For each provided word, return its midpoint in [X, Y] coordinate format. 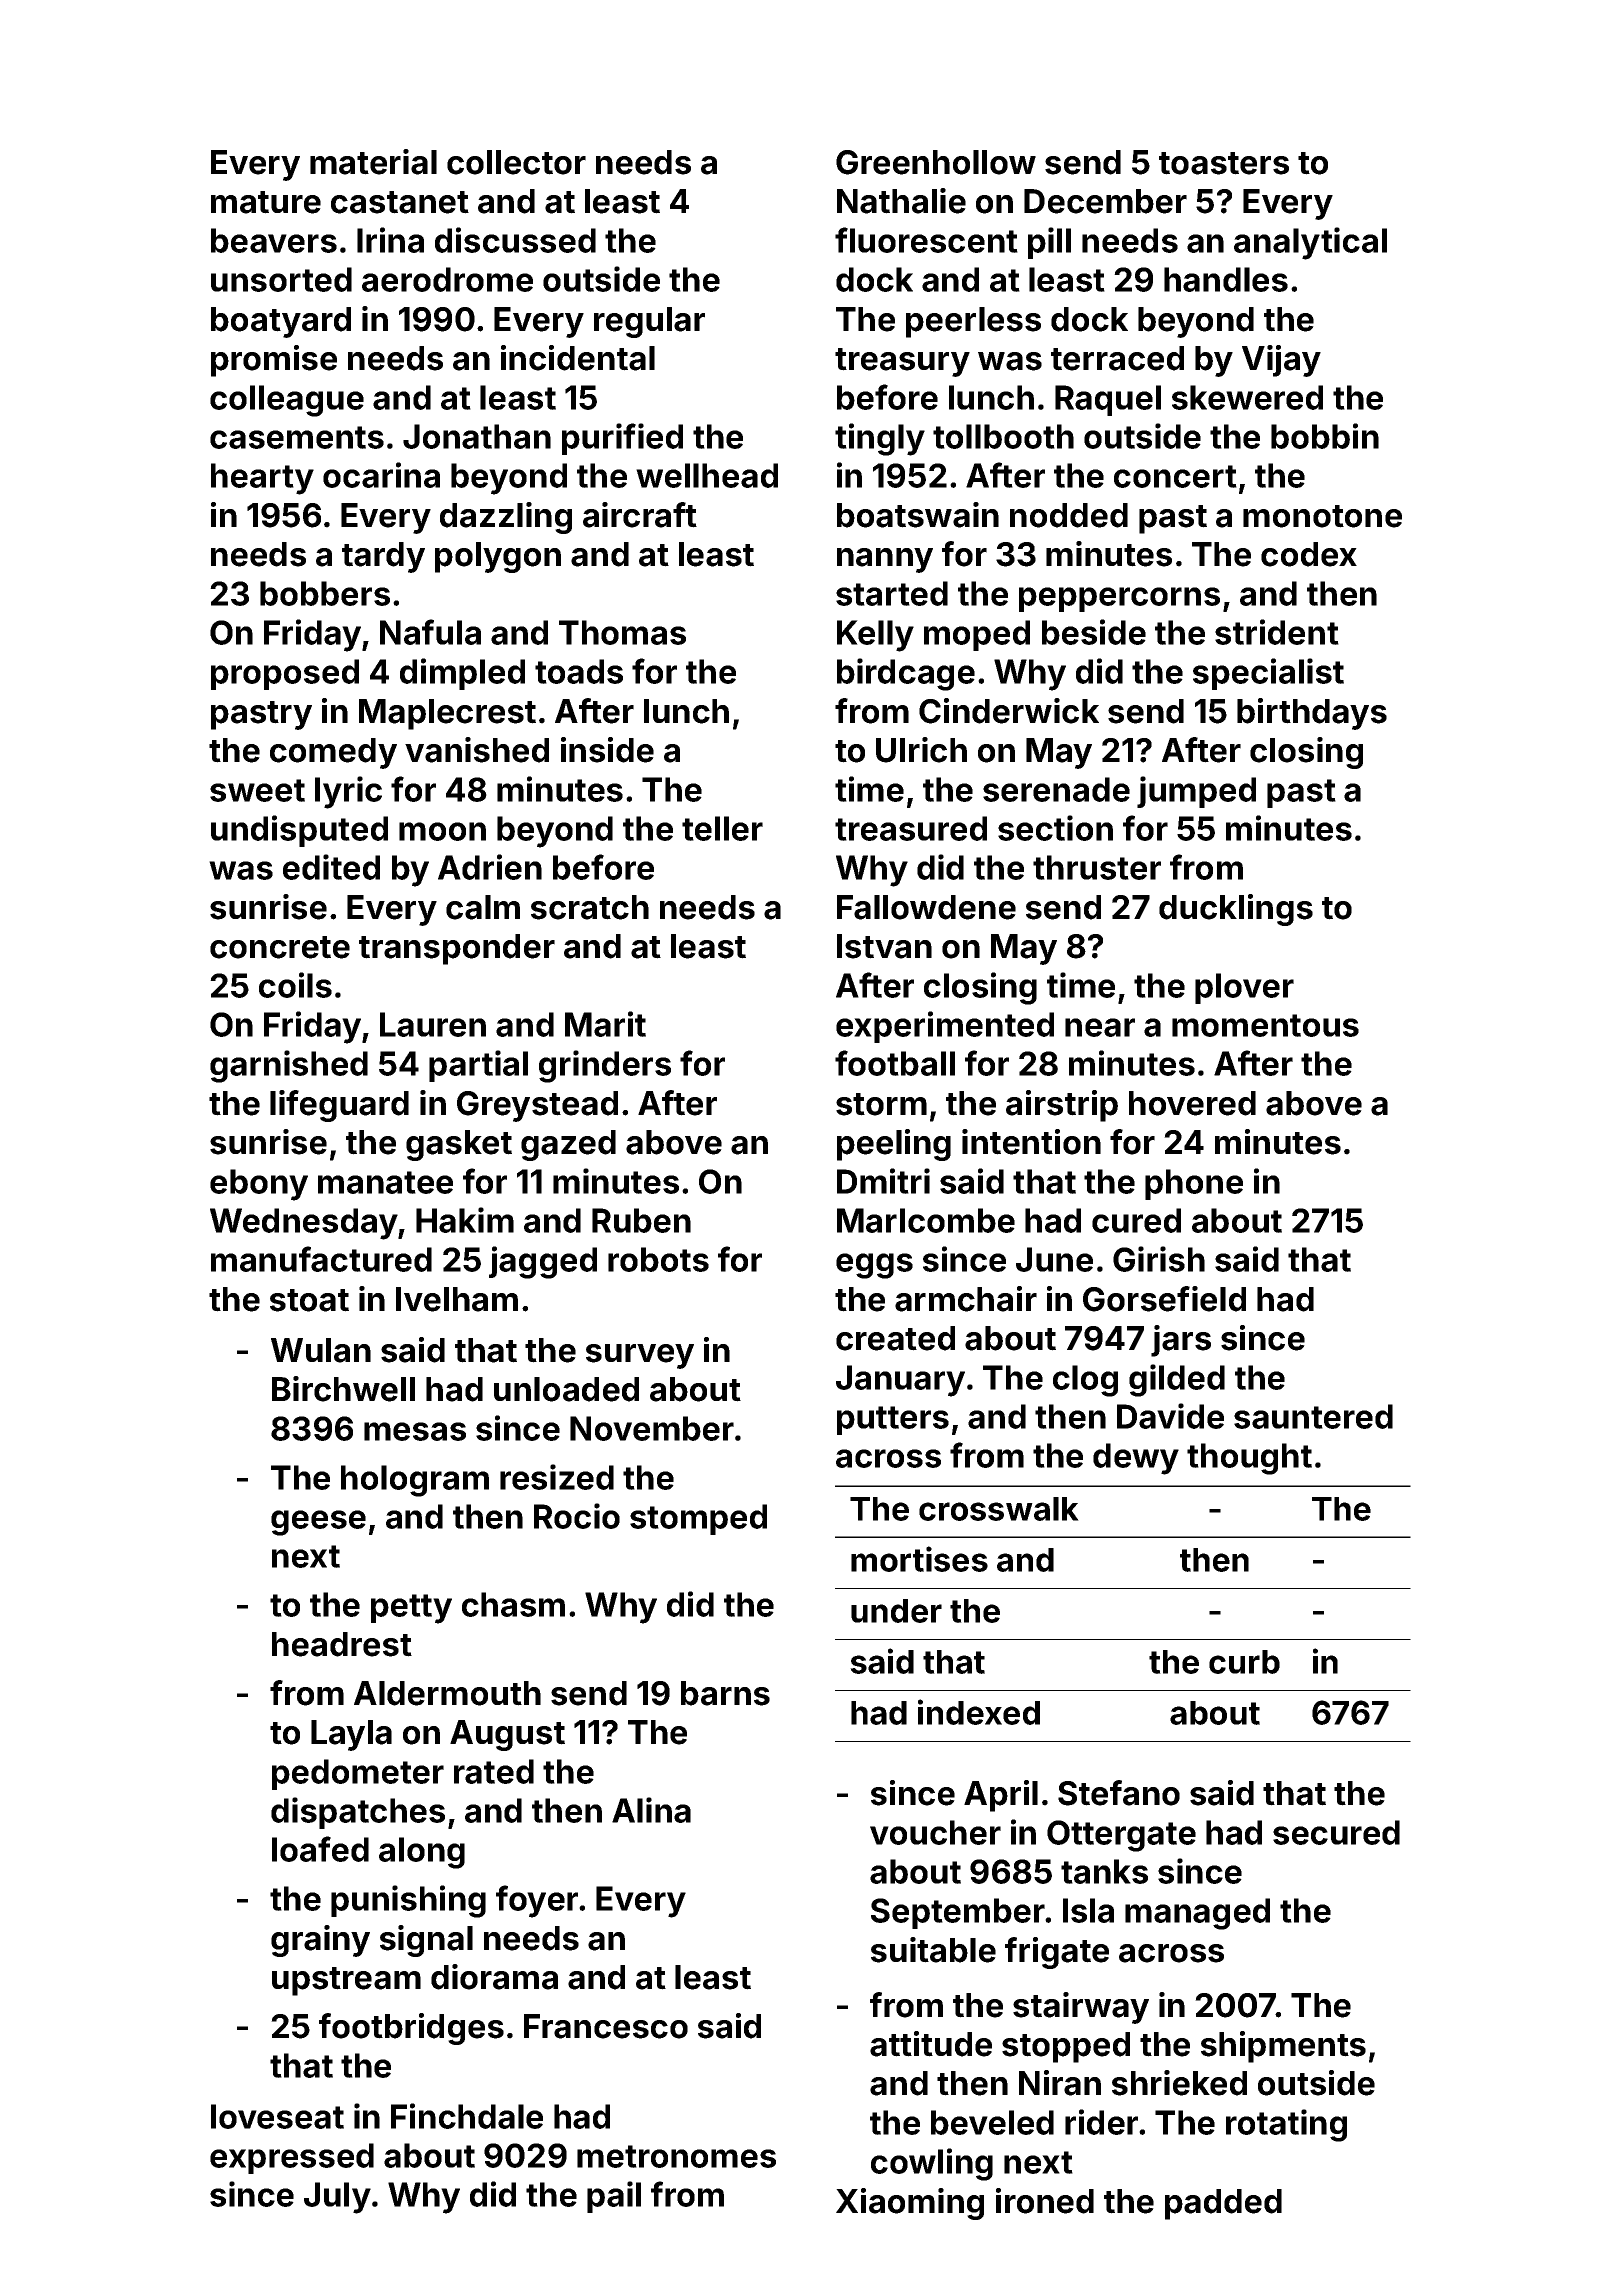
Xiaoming [910, 2204]
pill [1049, 243]
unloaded [566, 1389]
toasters [1224, 163]
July [337, 2198]
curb [1244, 1662]
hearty [262, 479]
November [652, 1428]
